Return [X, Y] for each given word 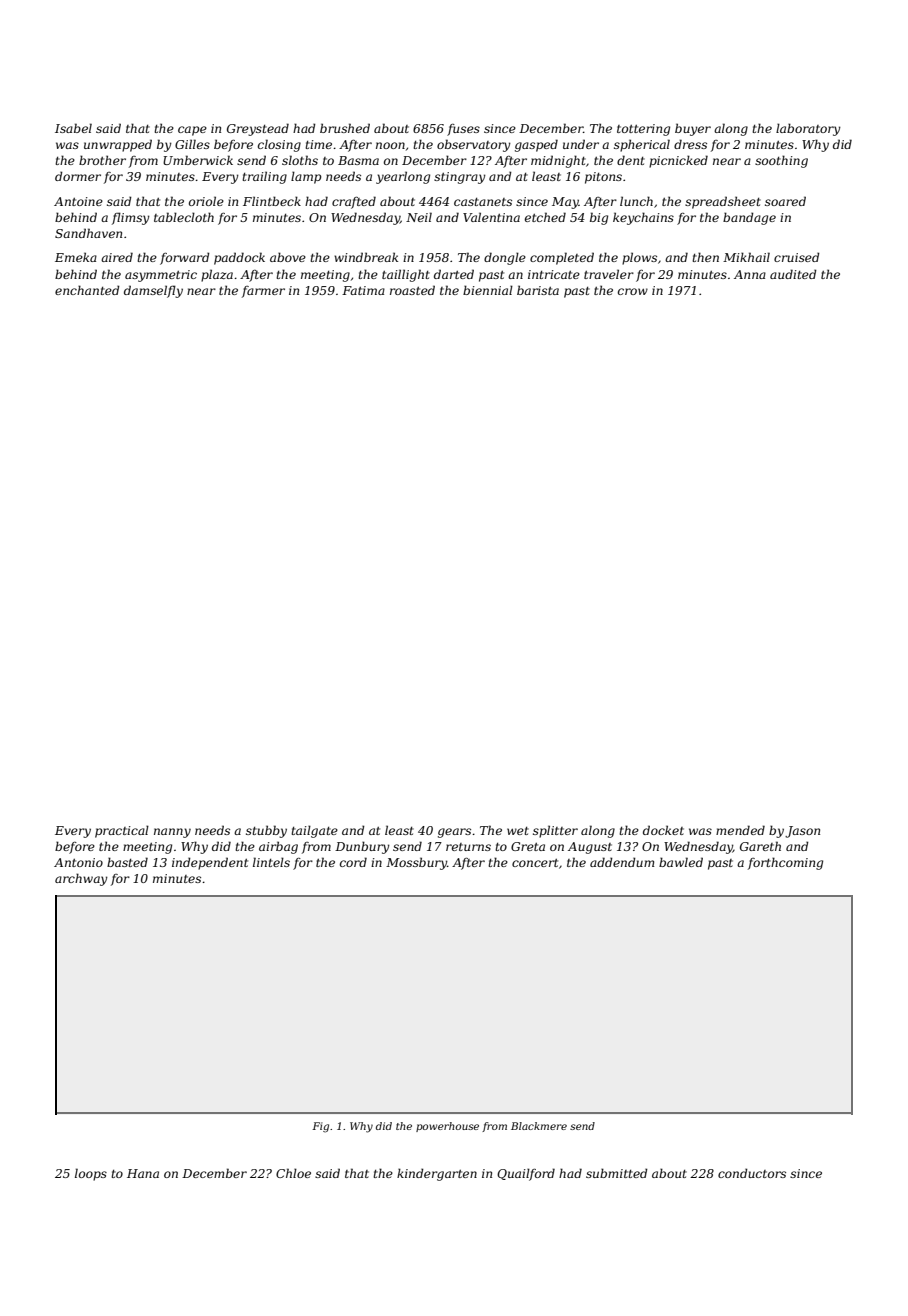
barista [538, 290]
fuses [463, 130]
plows [639, 258]
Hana [143, 1173]
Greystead [258, 129]
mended [740, 830]
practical [122, 831]
